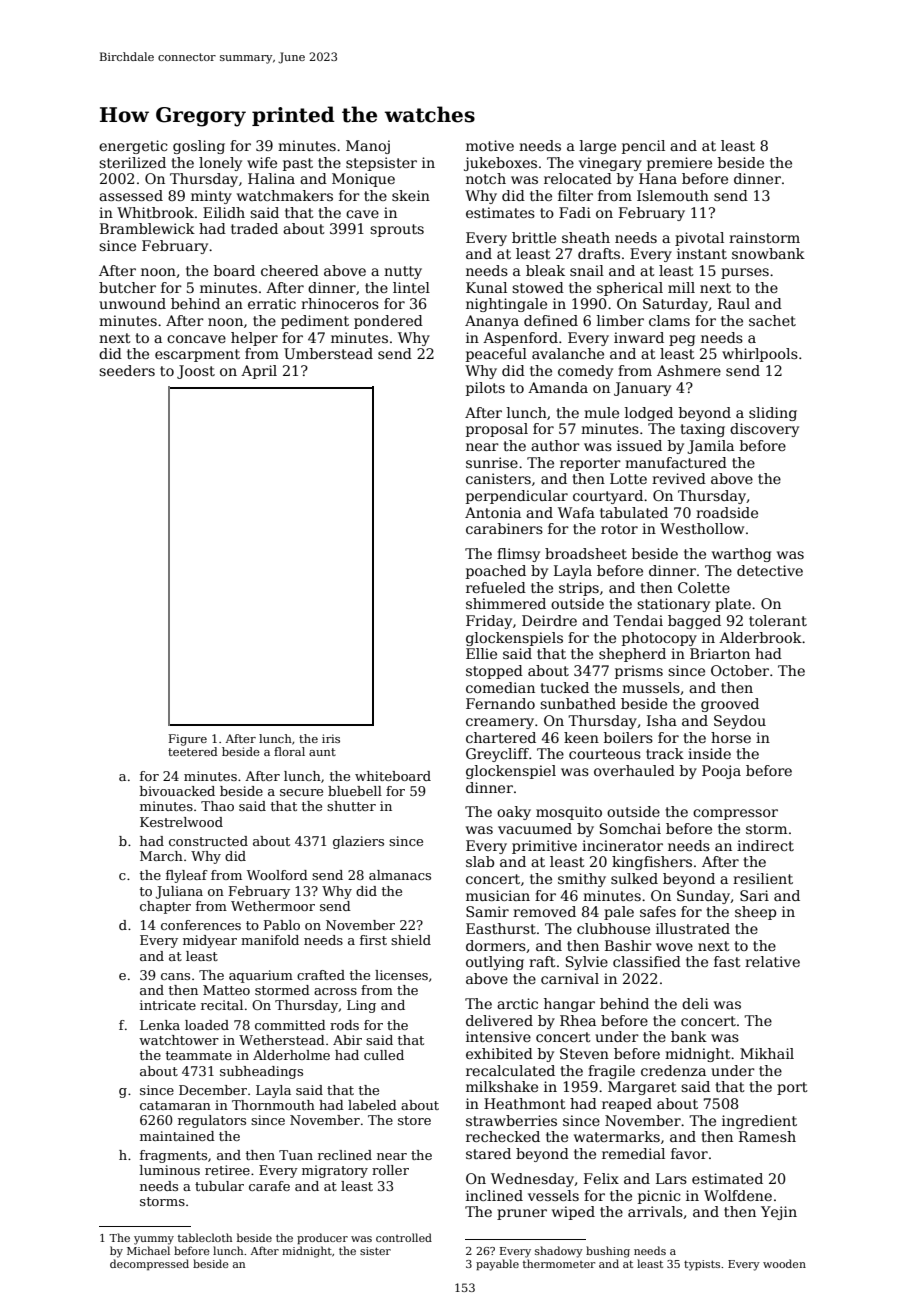  What do you see at coordinates (632, 655) in the screenshot?
I see `shepherd` at bounding box center [632, 655].
